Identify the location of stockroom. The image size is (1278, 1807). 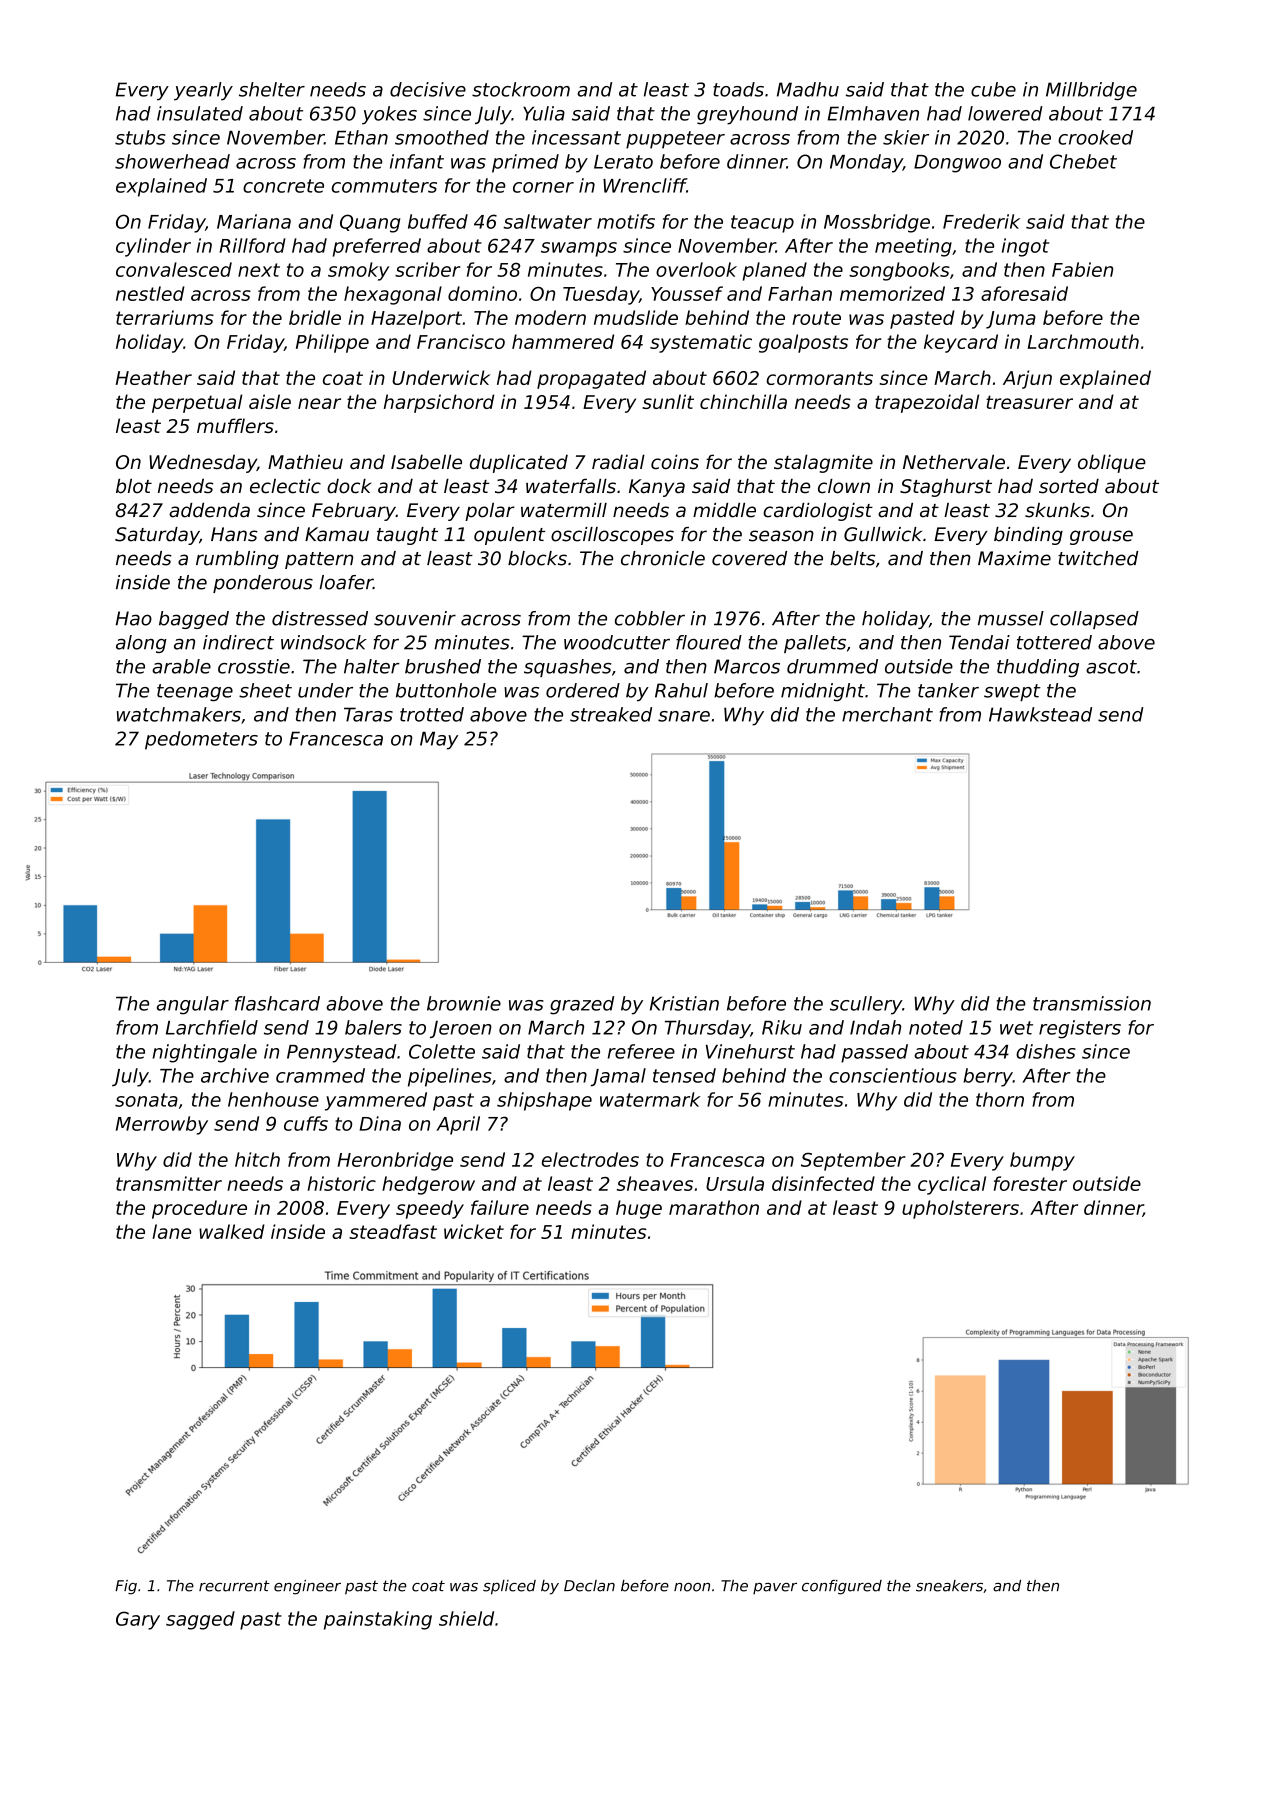
(521, 89).
